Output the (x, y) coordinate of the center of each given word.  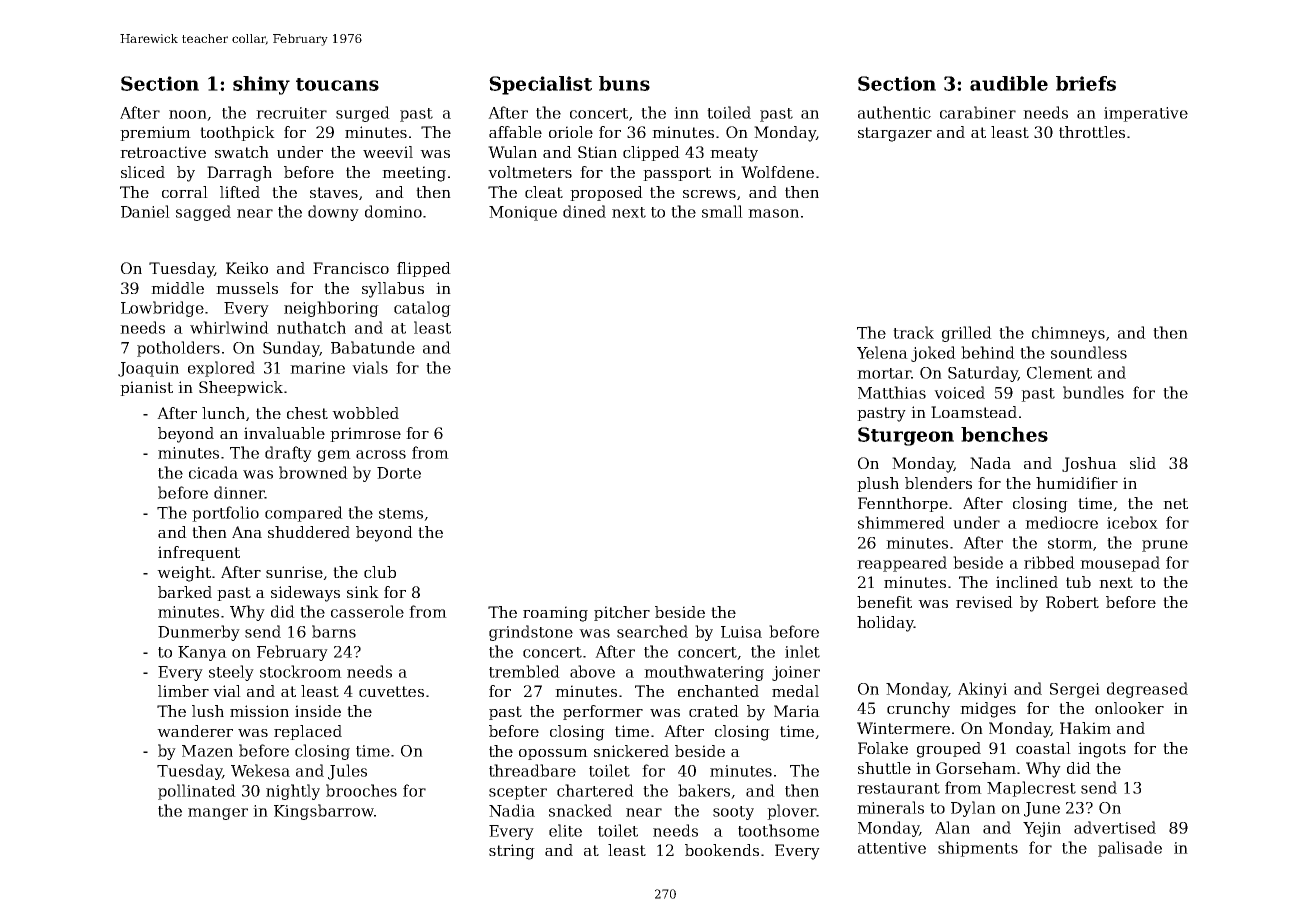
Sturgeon (906, 436)
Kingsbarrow (324, 812)
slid (1143, 463)
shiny (261, 85)
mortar (884, 373)
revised (984, 602)
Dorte (399, 473)
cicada (213, 472)
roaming (555, 614)
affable (515, 132)
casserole (367, 611)
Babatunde (373, 347)
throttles (1092, 132)
